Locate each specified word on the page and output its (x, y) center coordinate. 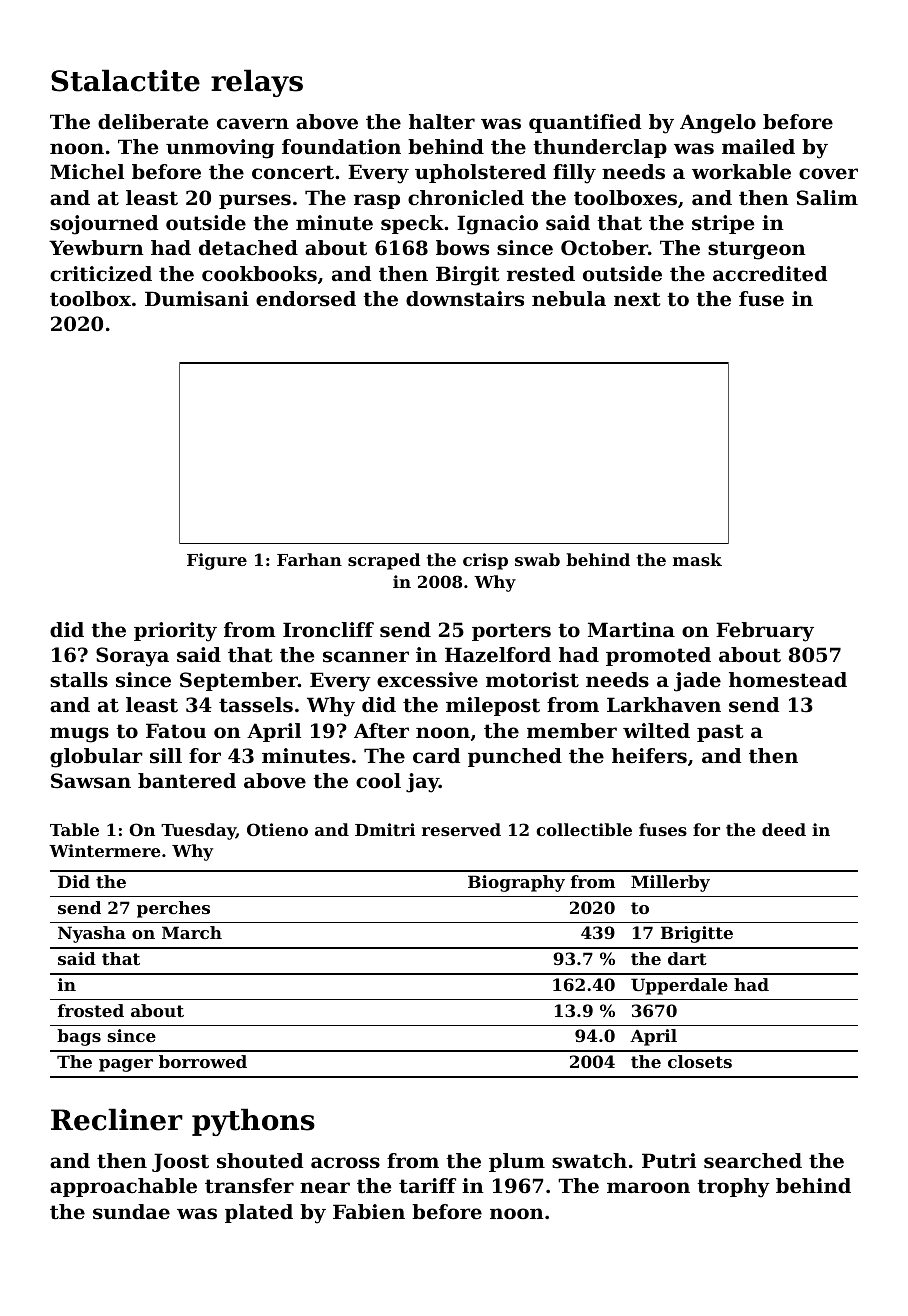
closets (700, 1061)
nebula (569, 299)
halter (442, 122)
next (637, 299)
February (765, 632)
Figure (217, 561)
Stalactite (125, 80)
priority (175, 632)
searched (753, 1161)
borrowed (203, 1061)
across (345, 1163)
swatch (589, 1161)
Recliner (117, 1119)
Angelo (718, 124)
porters (511, 632)
